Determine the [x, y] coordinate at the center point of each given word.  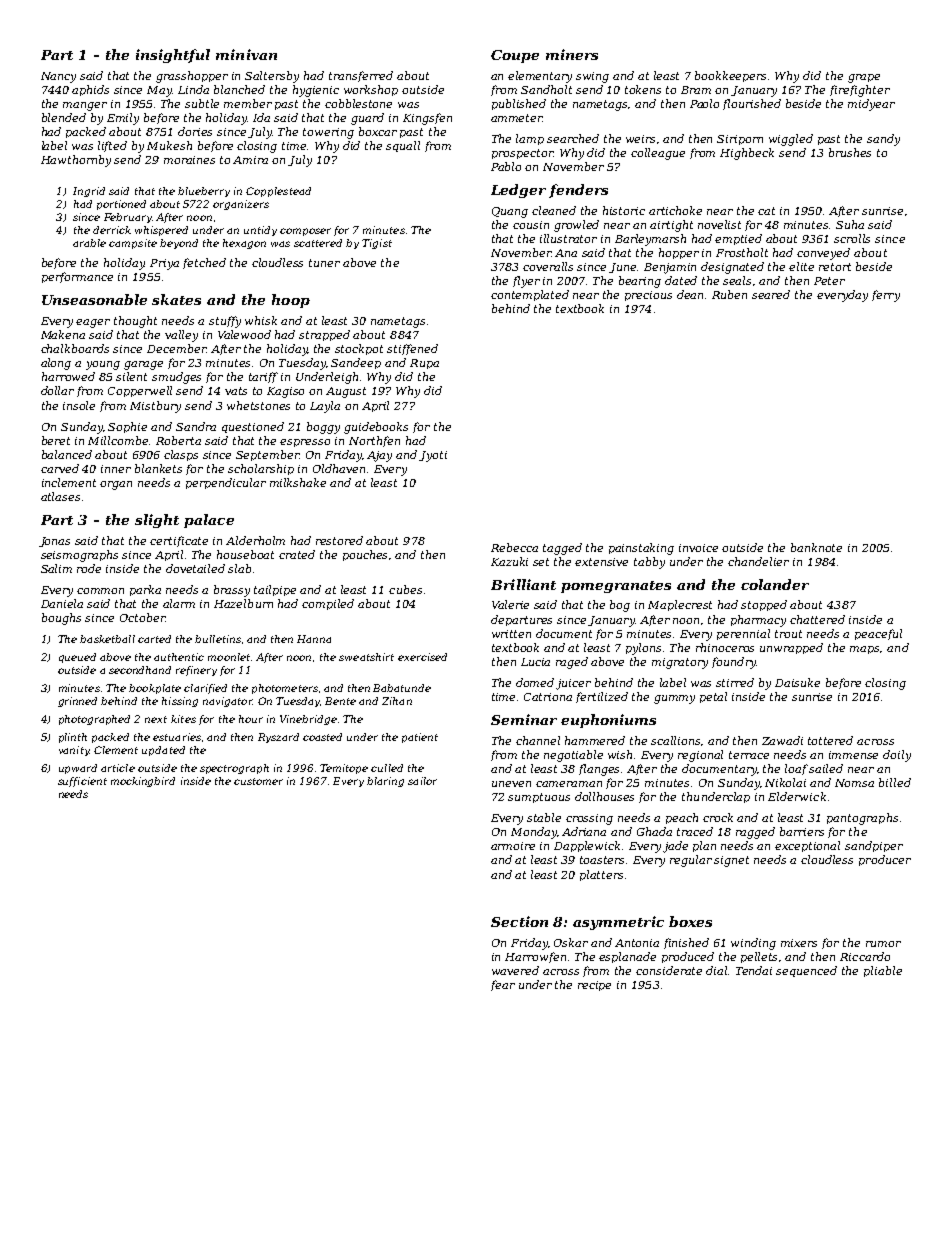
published [519, 104]
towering [328, 133]
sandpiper [874, 846]
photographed [94, 720]
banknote [816, 547]
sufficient [82, 782]
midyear [871, 105]
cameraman [569, 784]
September [268, 455]
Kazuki [509, 561]
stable [544, 817]
